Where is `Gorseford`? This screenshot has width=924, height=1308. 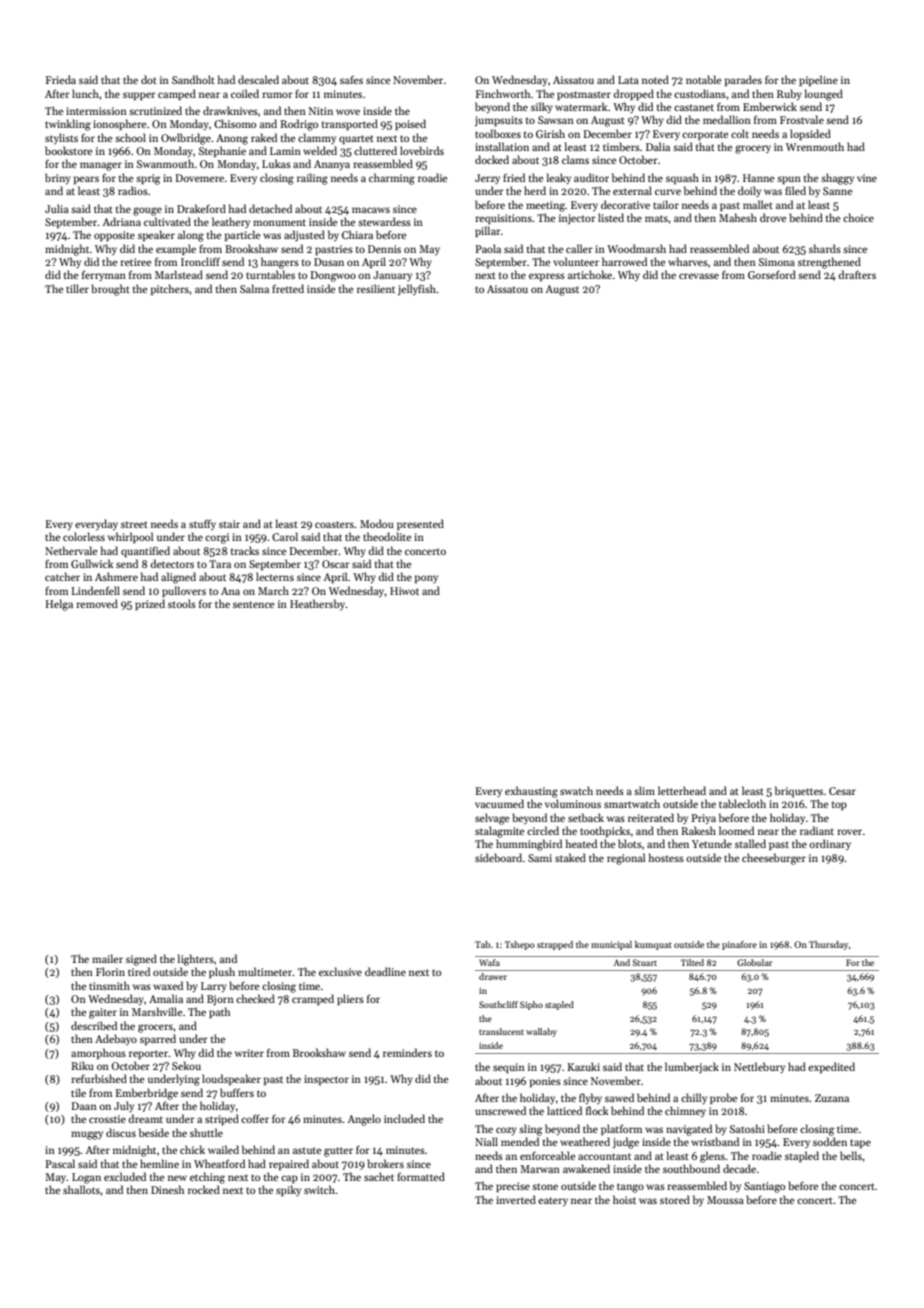 Gorseford is located at coordinates (772, 274).
